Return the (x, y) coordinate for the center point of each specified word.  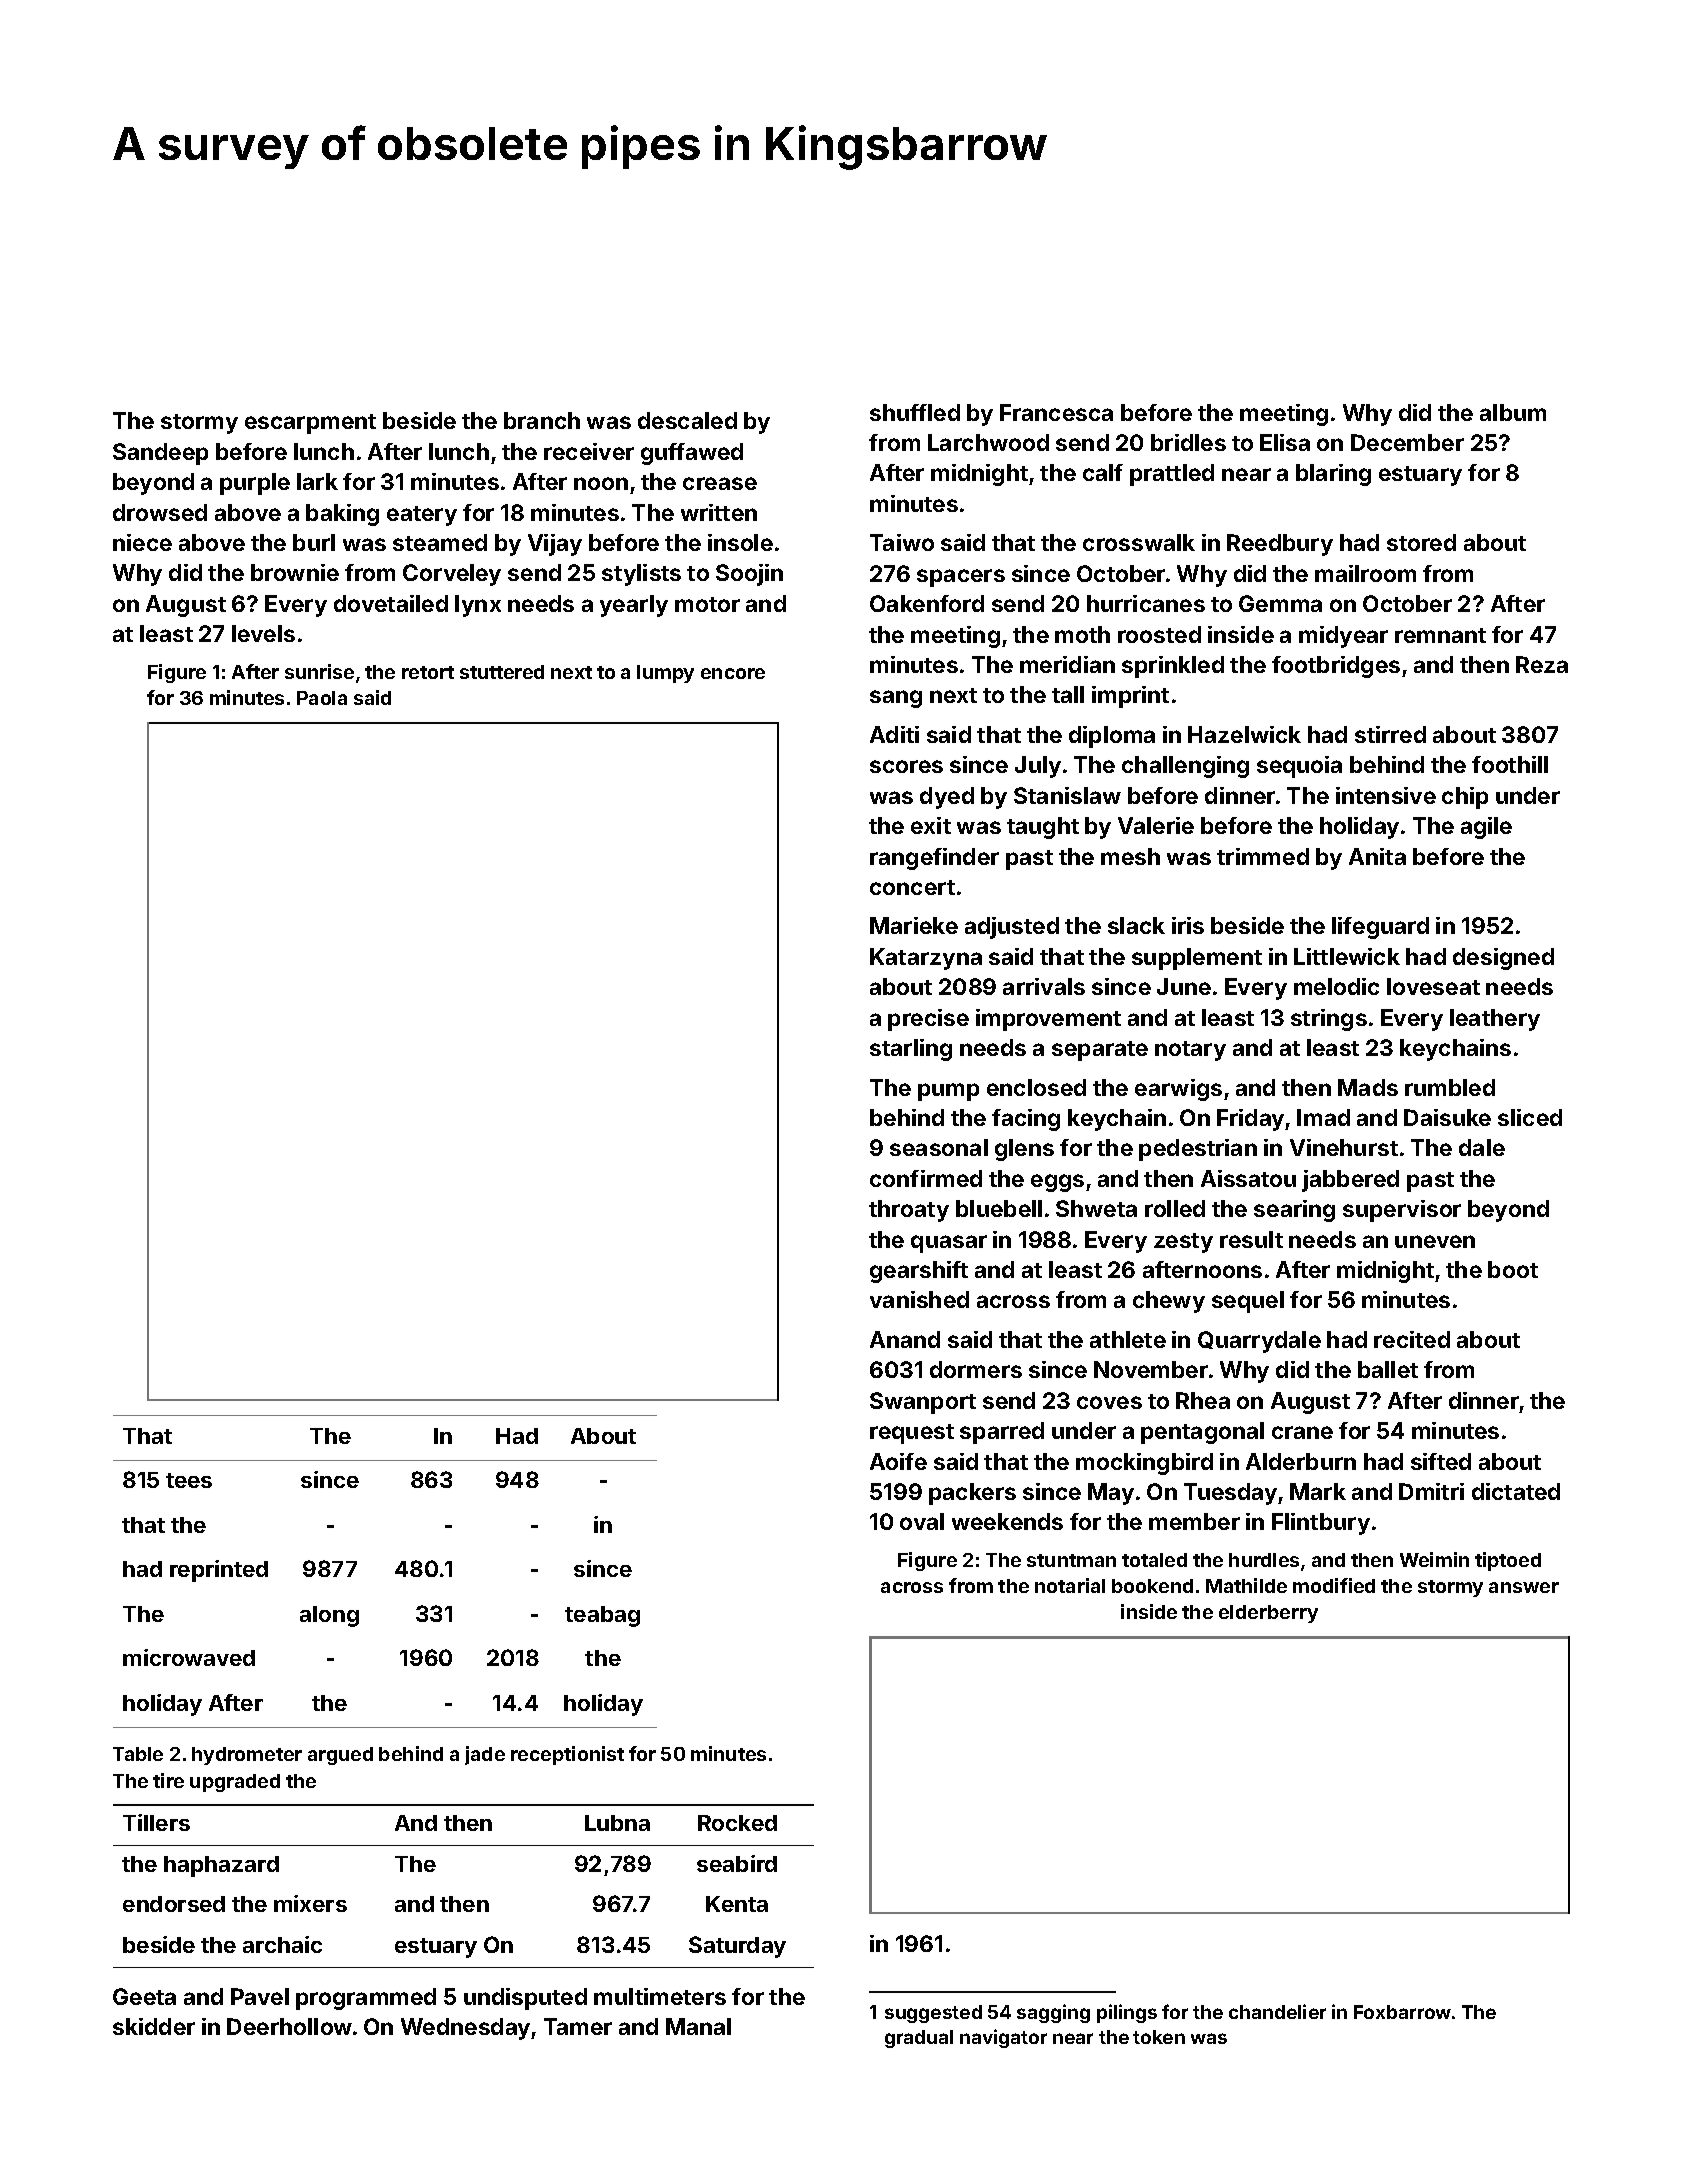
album (1513, 412)
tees (189, 1480)
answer (1524, 1587)
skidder (154, 2026)
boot (1513, 1269)
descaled (687, 420)
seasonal (939, 1147)
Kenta (737, 1904)
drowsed (160, 512)
